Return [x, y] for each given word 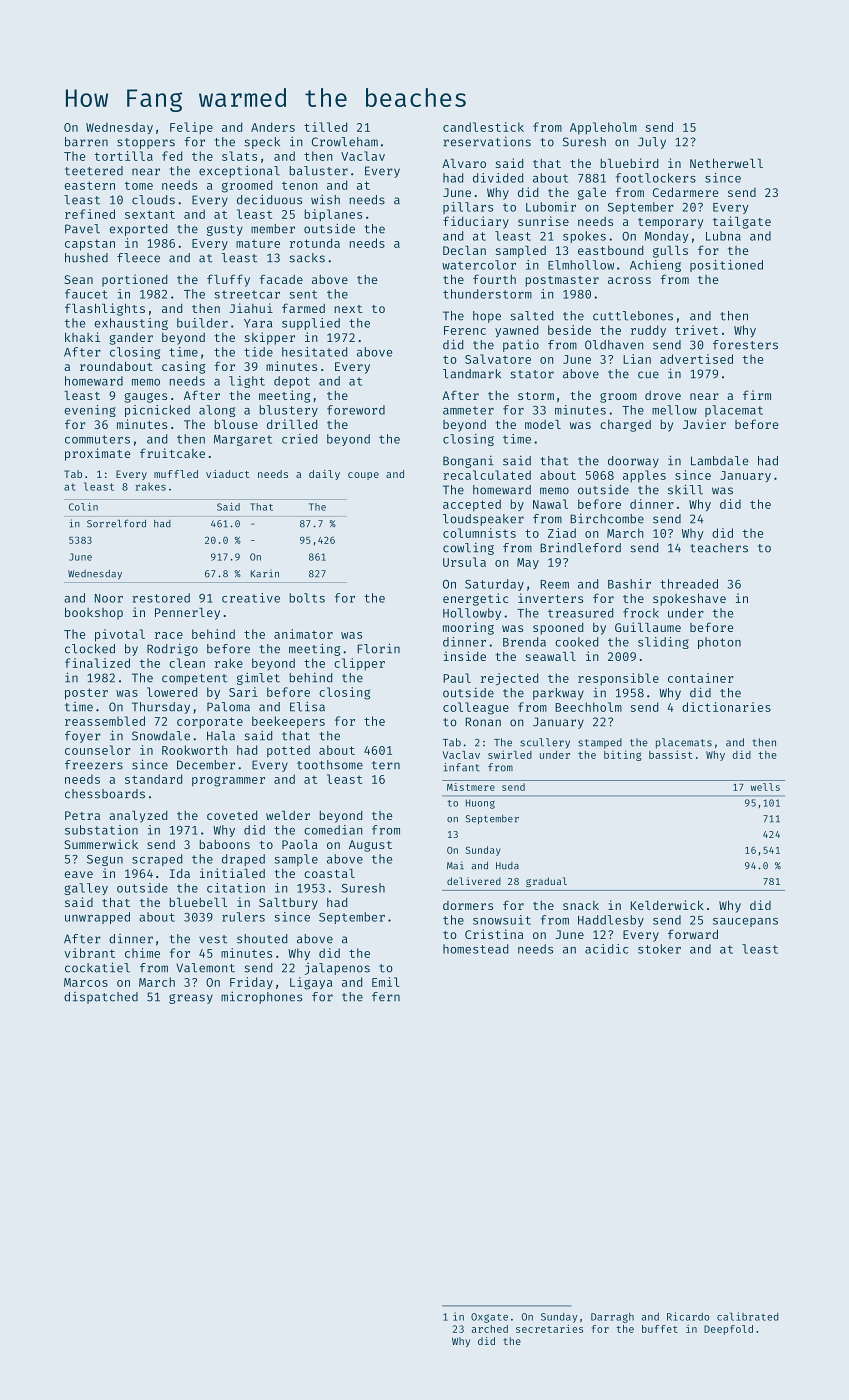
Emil [386, 982]
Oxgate [489, 1318]
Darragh [612, 1318]
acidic [606, 949]
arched [490, 1329]
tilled [325, 127]
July [652, 143]
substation [101, 830]
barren [86, 142]
